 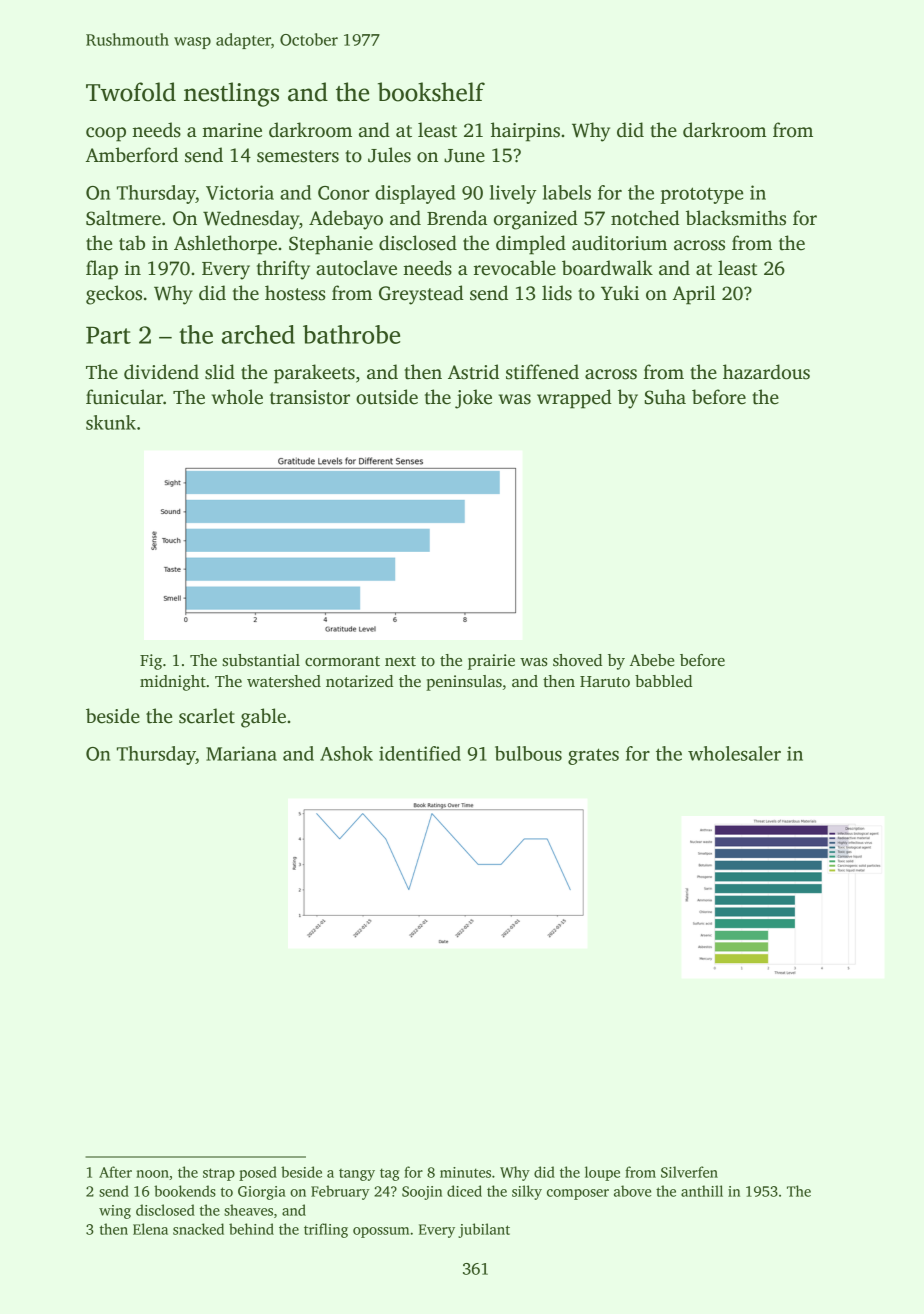 I want to click on posed, so click(x=258, y=1173).
